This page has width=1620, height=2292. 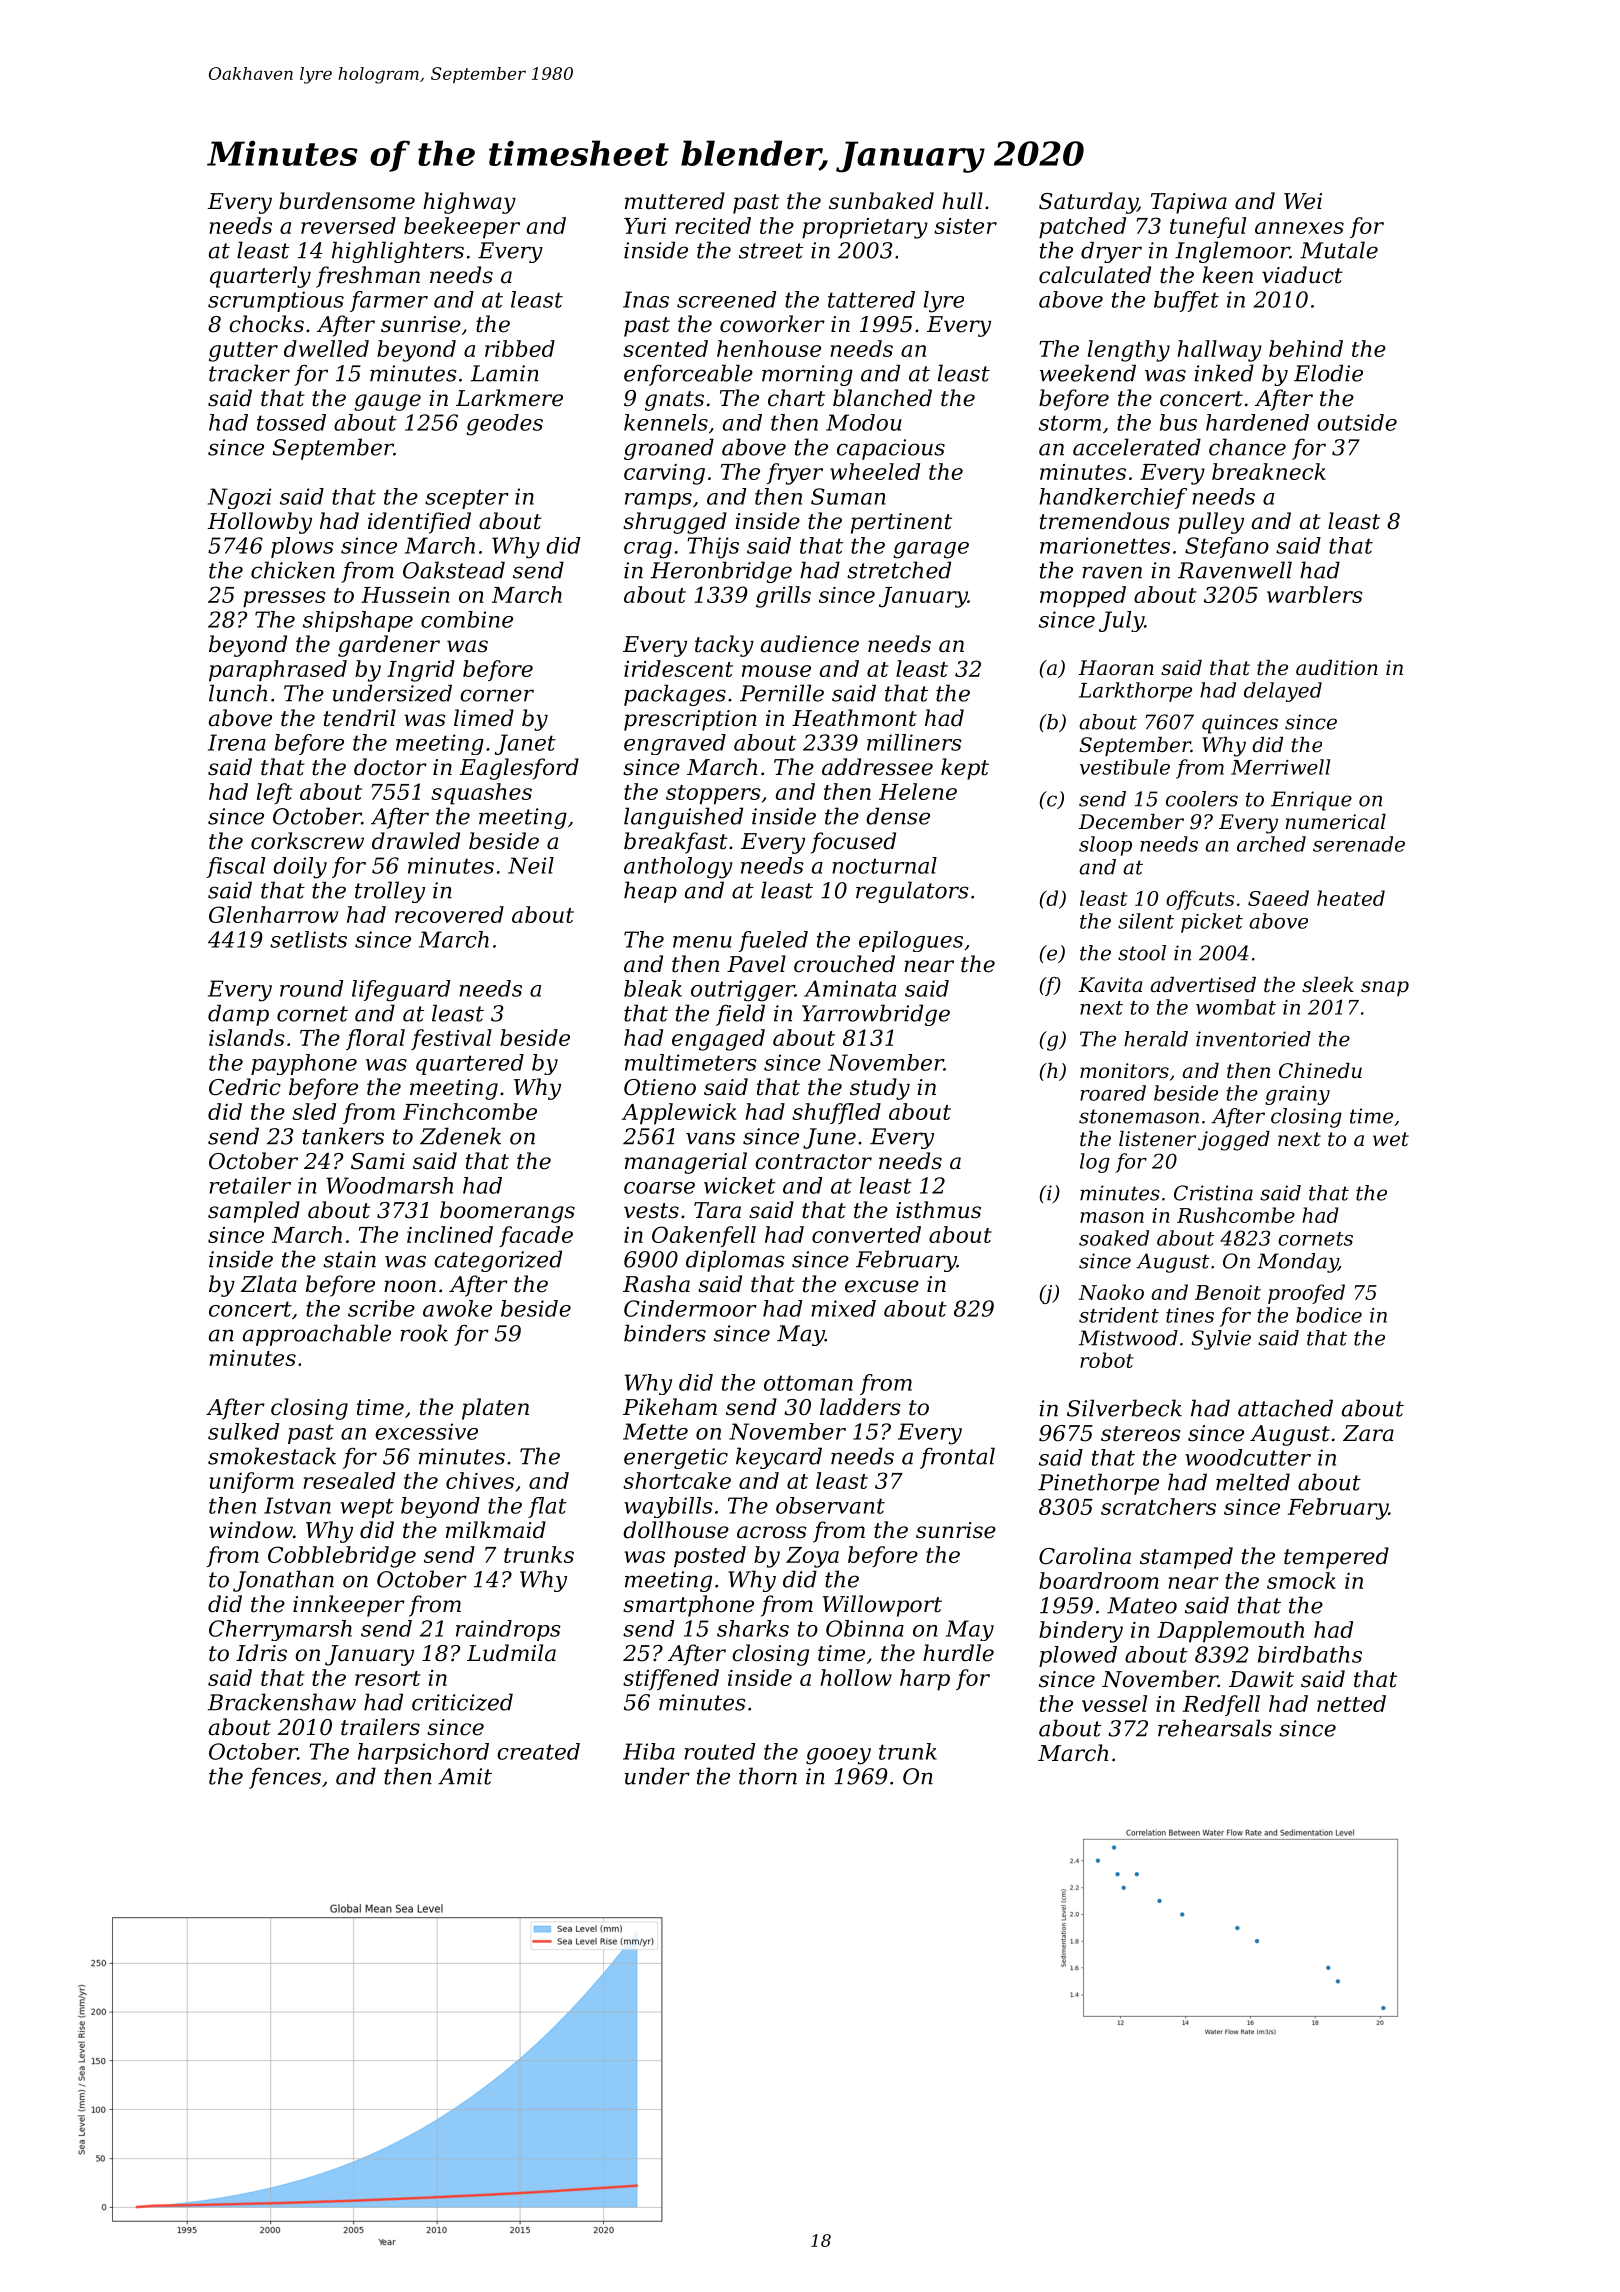 What do you see at coordinates (462, 1702) in the page?
I see `criticized` at bounding box center [462, 1702].
